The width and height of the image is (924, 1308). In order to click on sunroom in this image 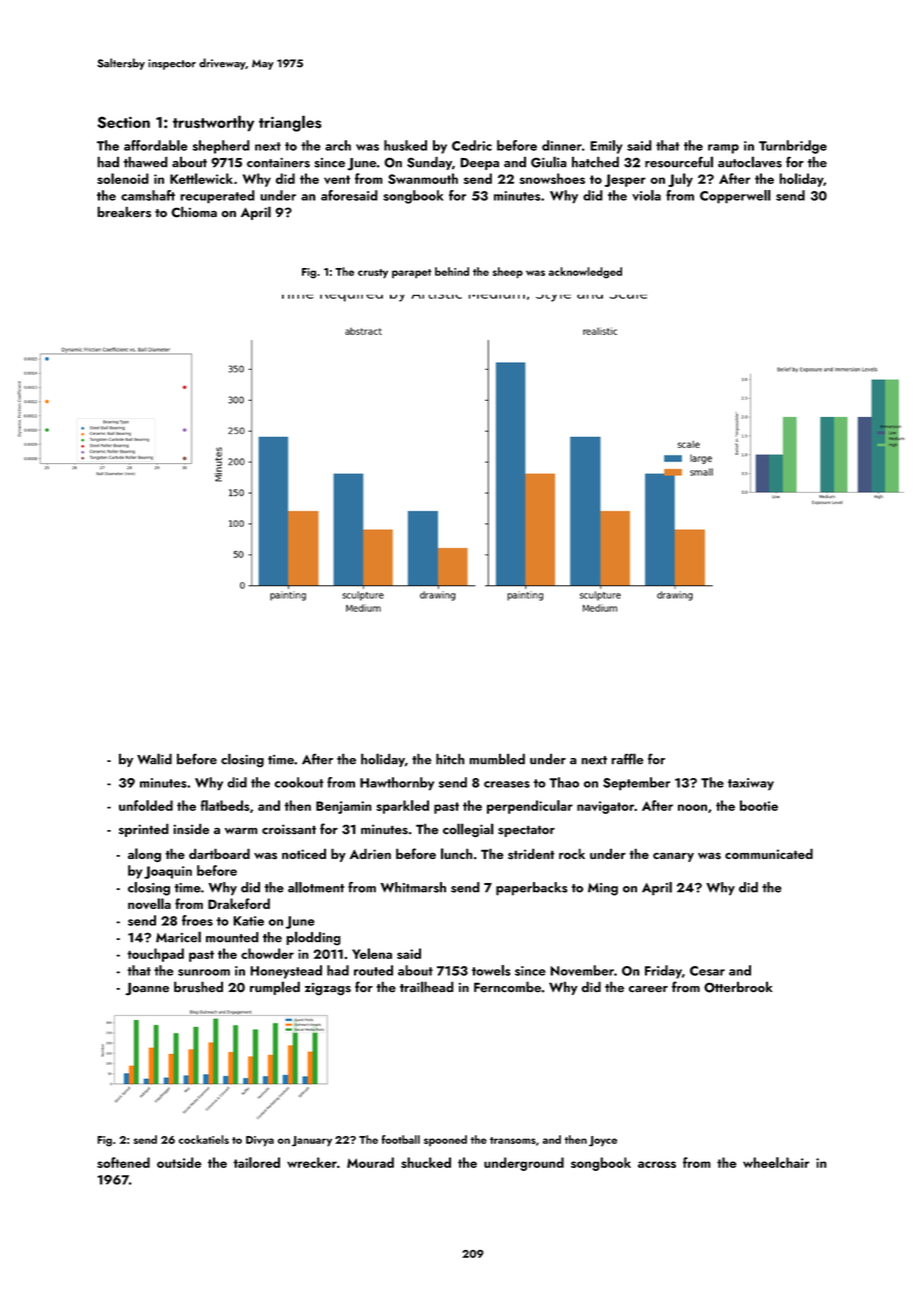, I will do `click(204, 972)`.
